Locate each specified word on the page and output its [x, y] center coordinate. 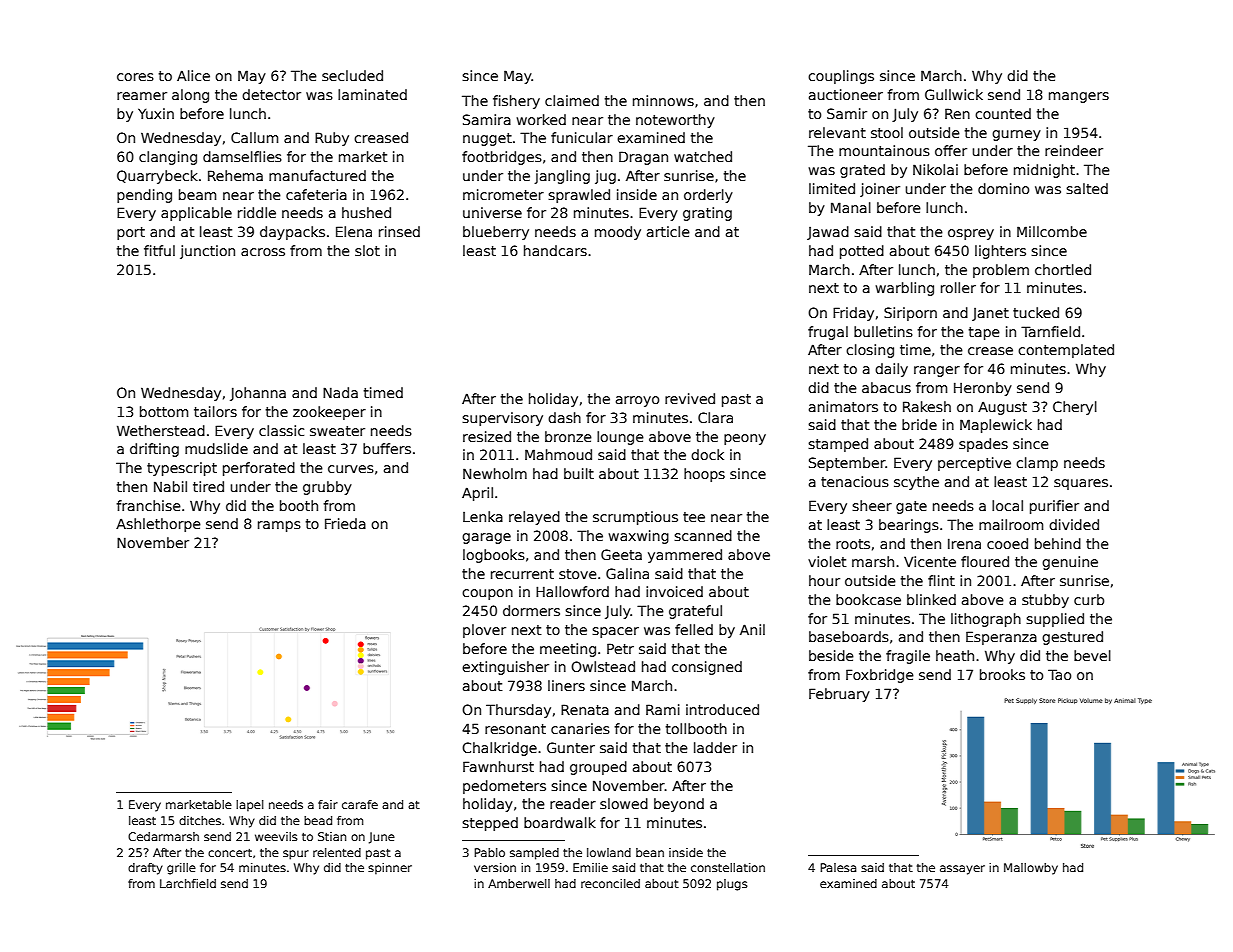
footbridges [502, 158]
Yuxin [156, 113]
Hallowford [572, 591]
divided [1074, 524]
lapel [250, 806]
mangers [1079, 97]
